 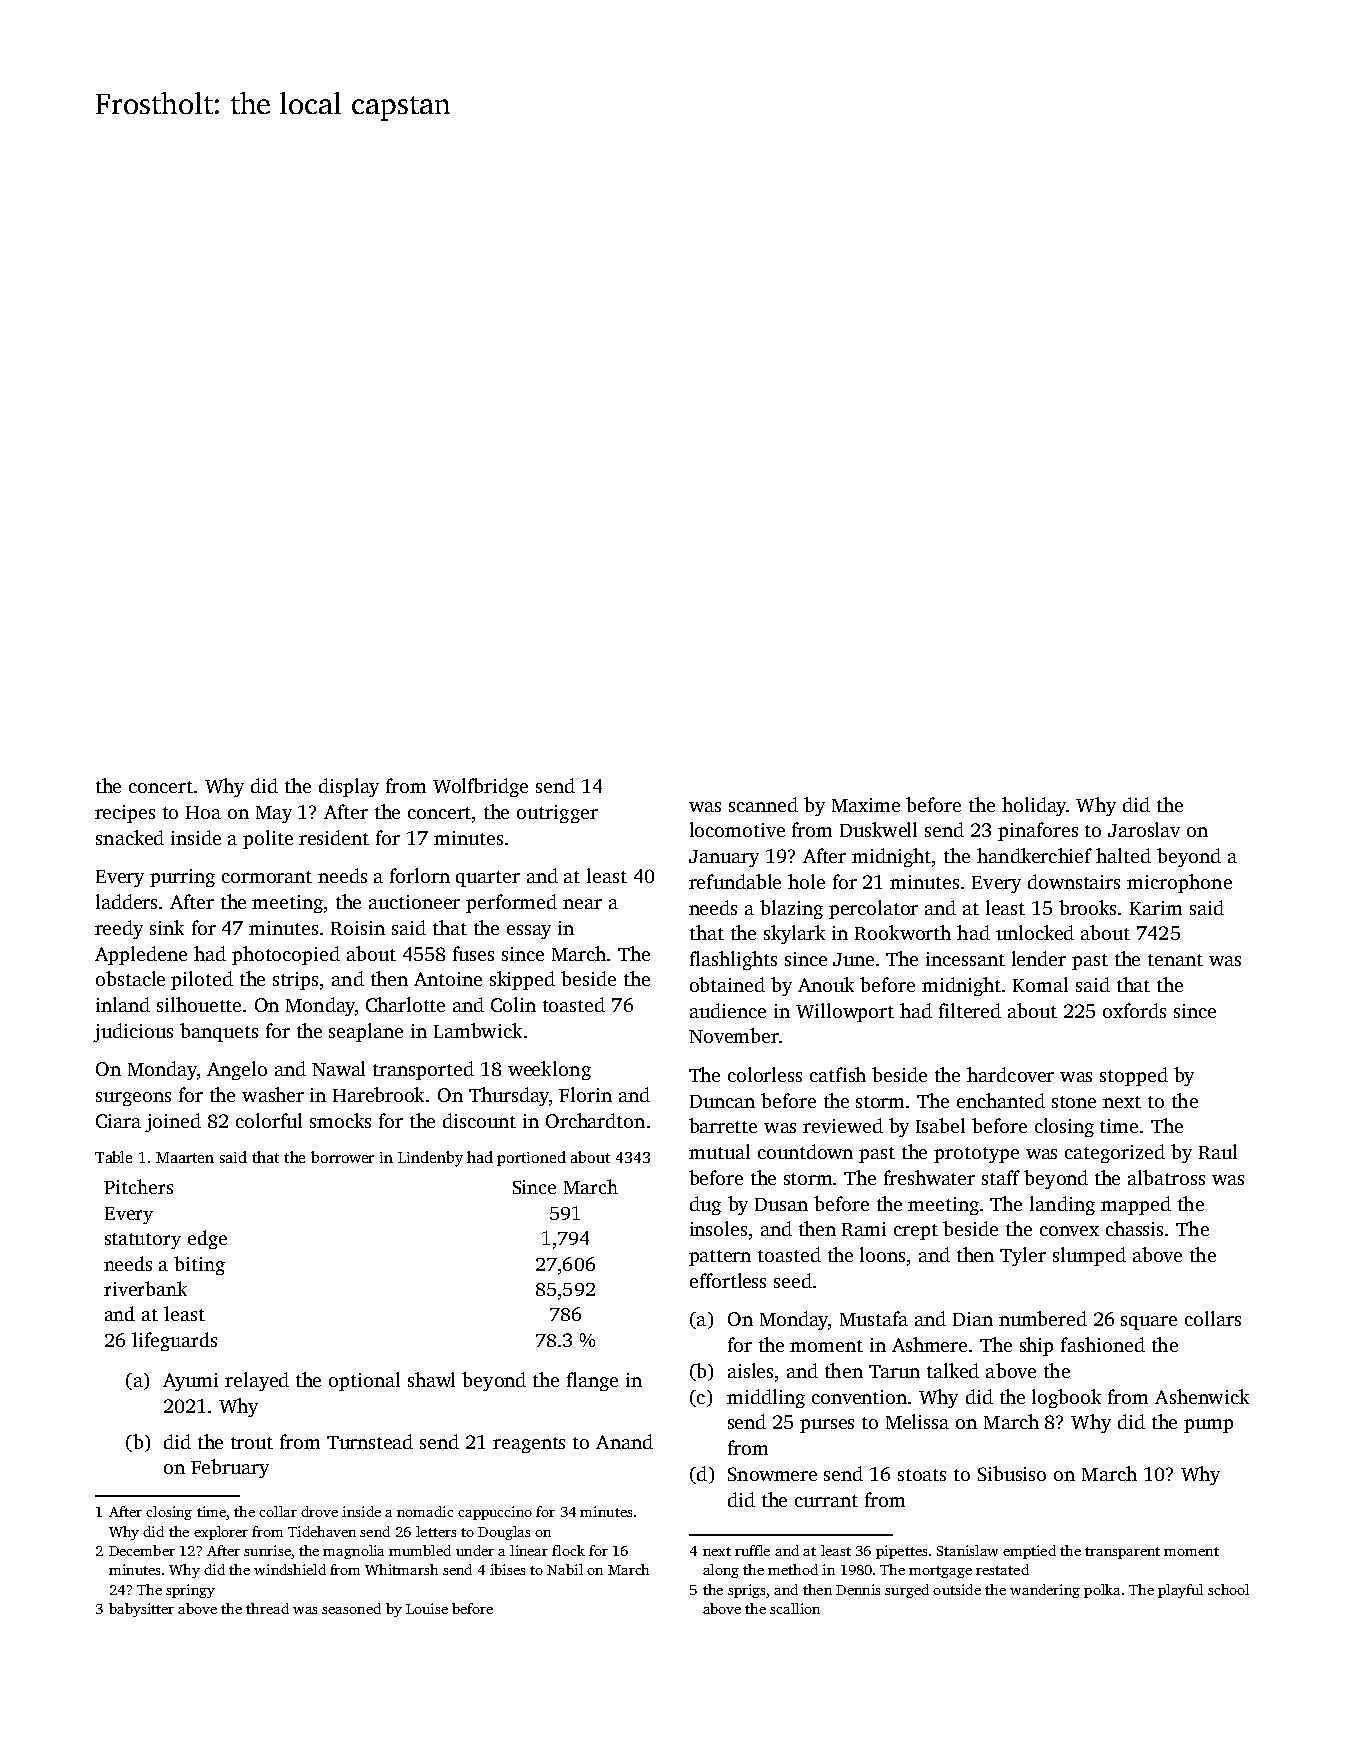 I want to click on insoles, so click(x=718, y=1228).
